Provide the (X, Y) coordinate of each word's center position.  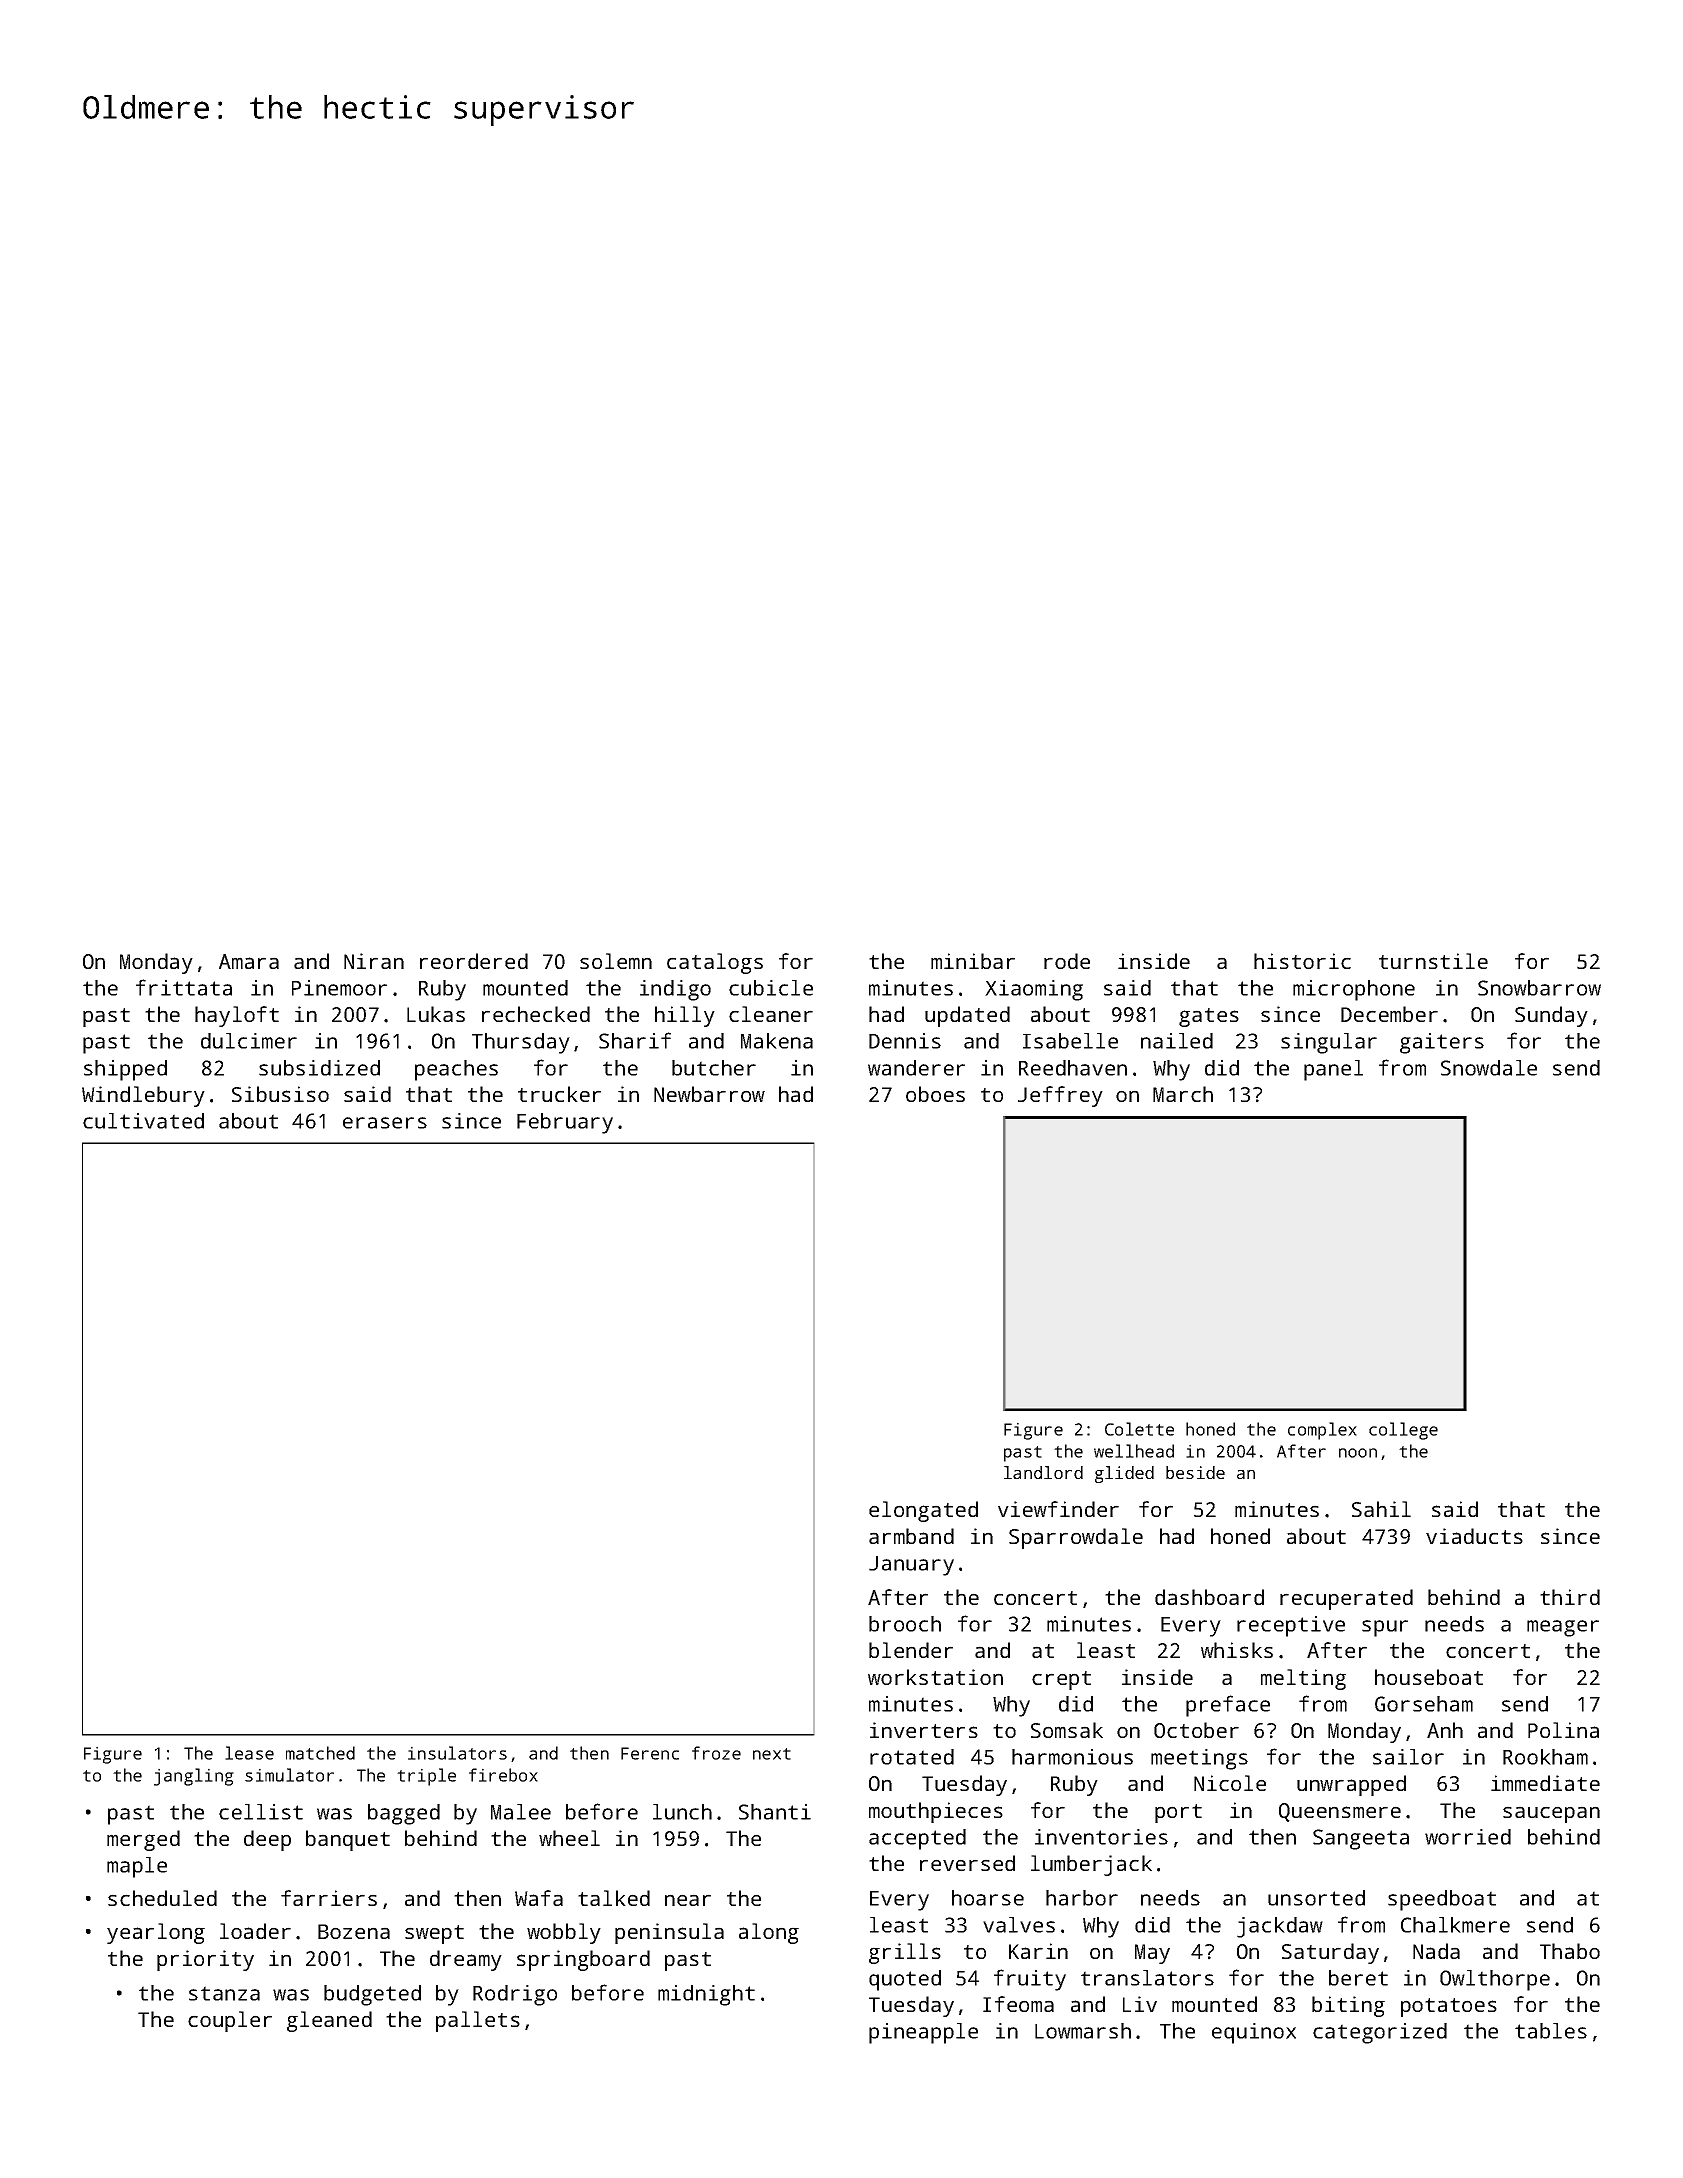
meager (1563, 1628)
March (1183, 1094)
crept (1061, 1680)
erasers (385, 1123)
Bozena (354, 1931)
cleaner (771, 1014)
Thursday (521, 1043)
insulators (457, 1753)
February (565, 1123)
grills (905, 1953)
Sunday (1551, 1016)
